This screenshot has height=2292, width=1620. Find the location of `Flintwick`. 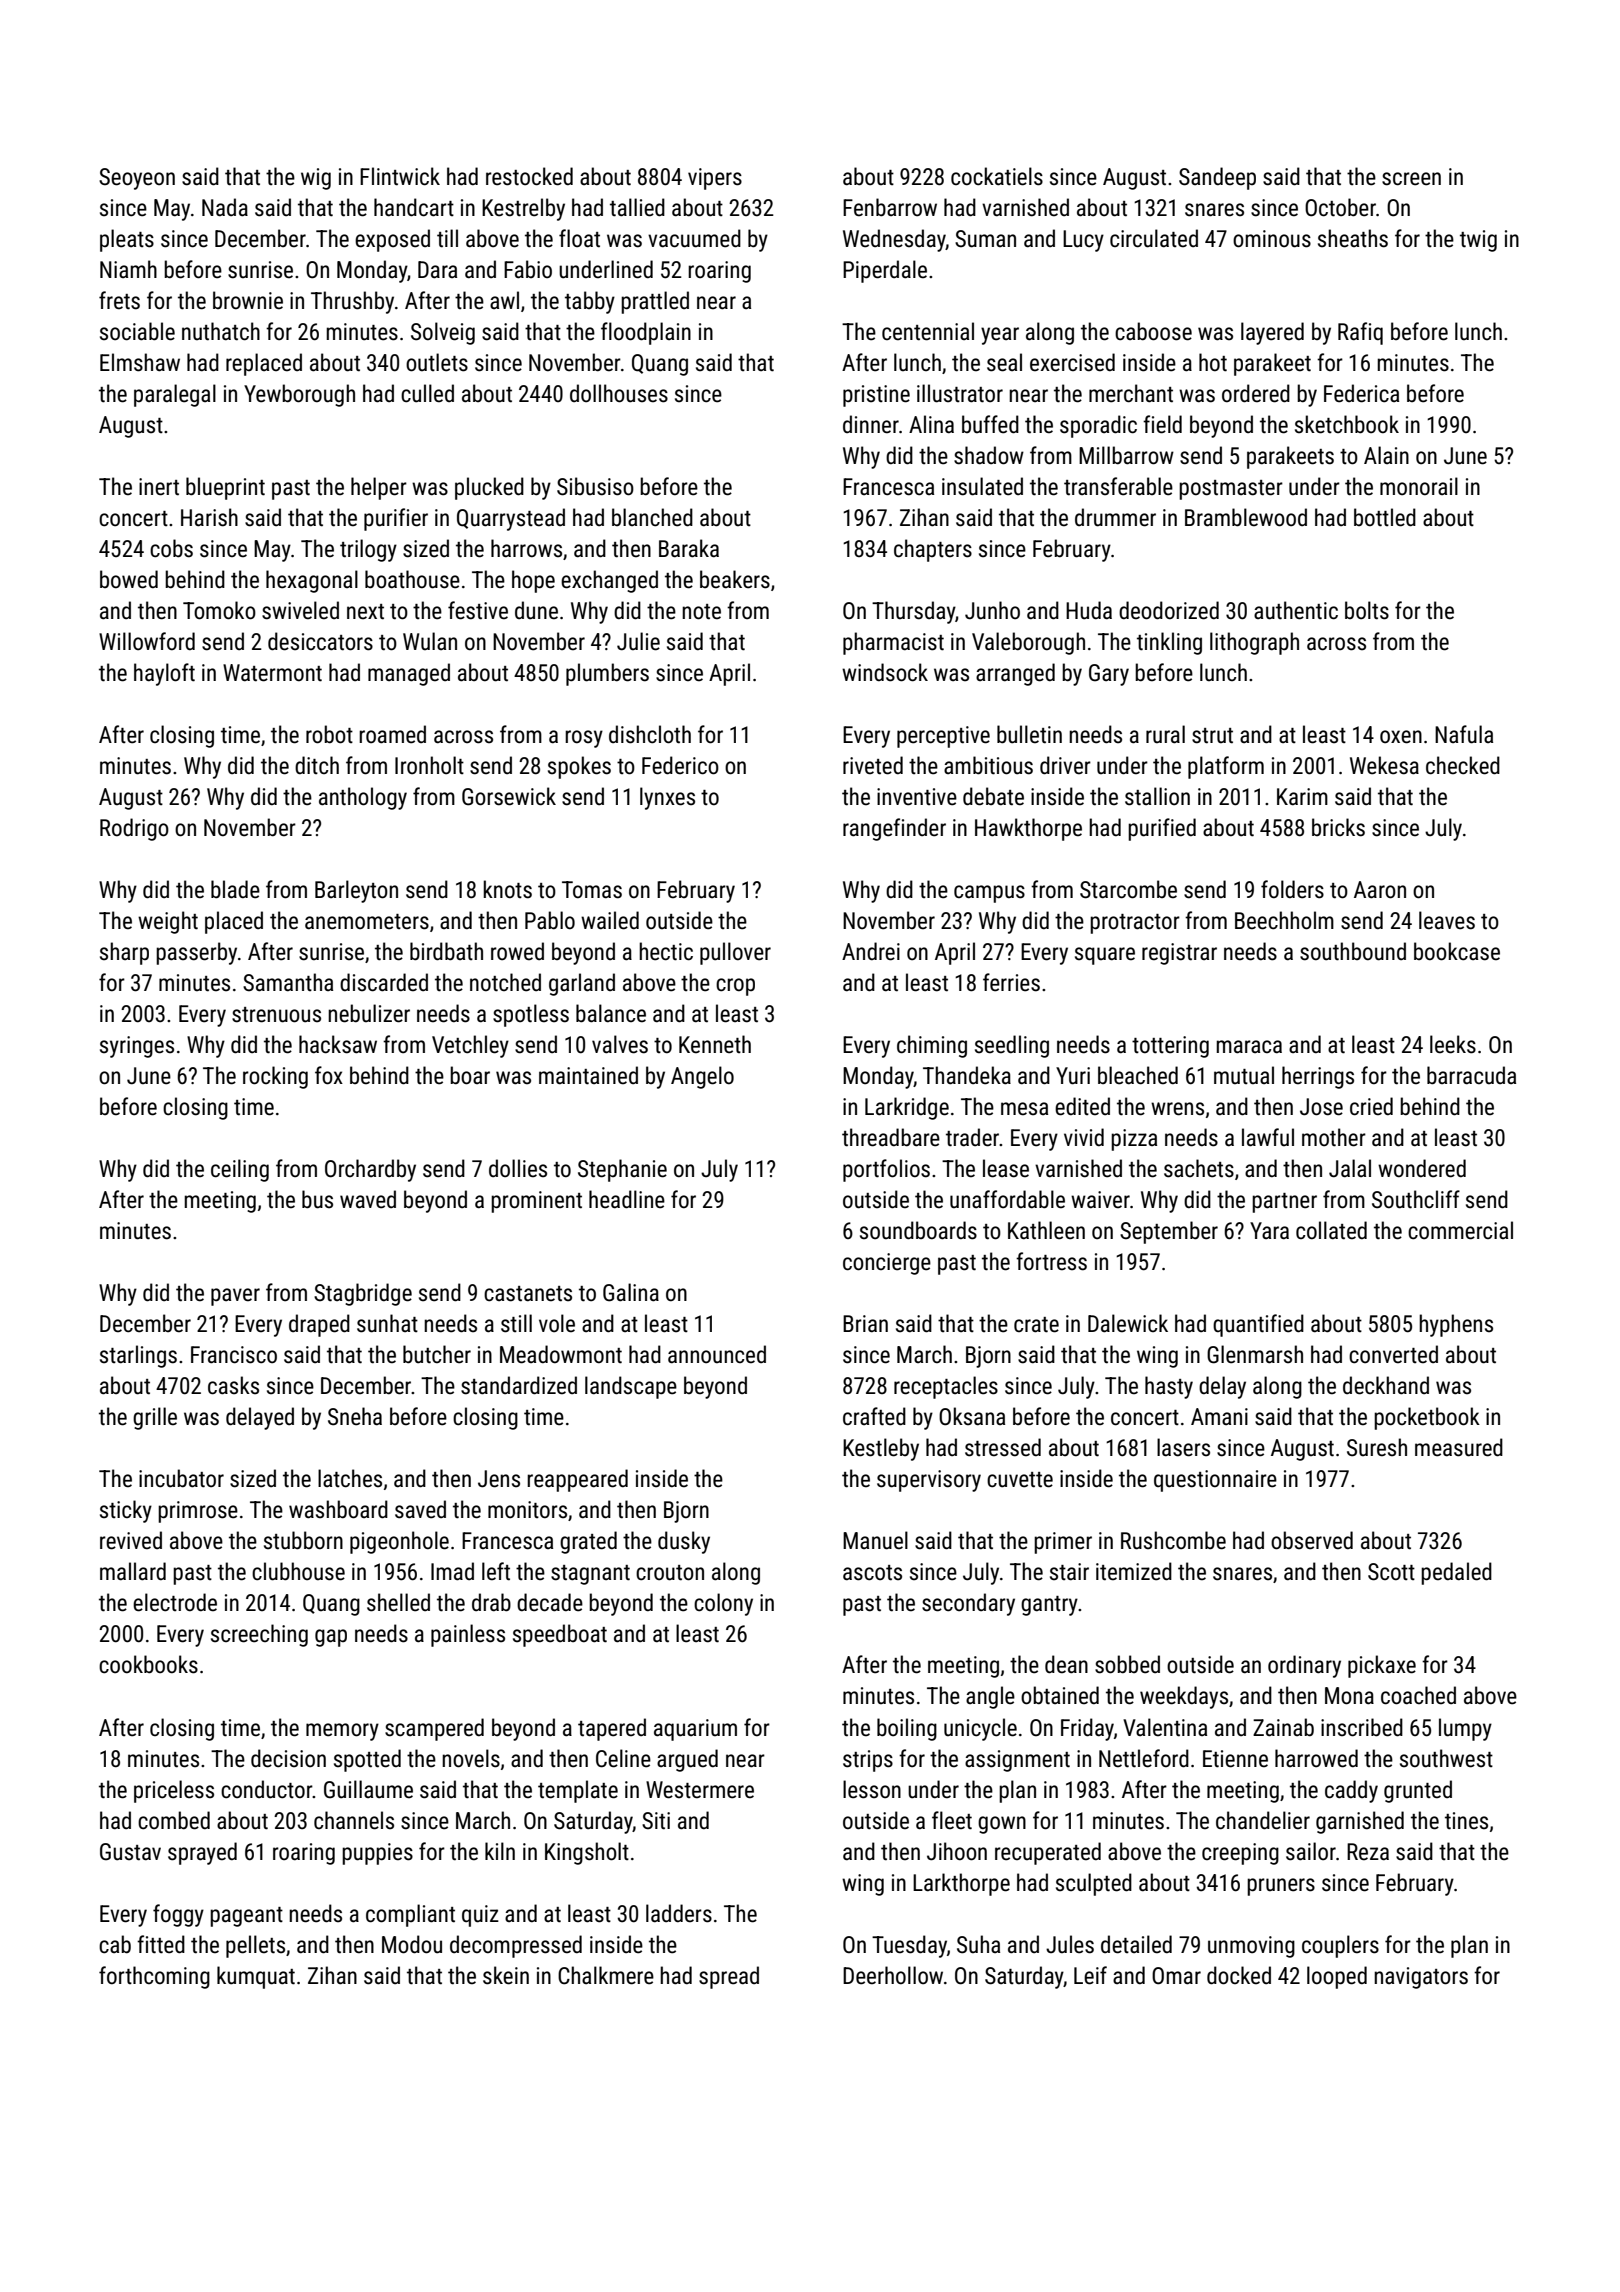

Flintwick is located at coordinates (400, 176).
